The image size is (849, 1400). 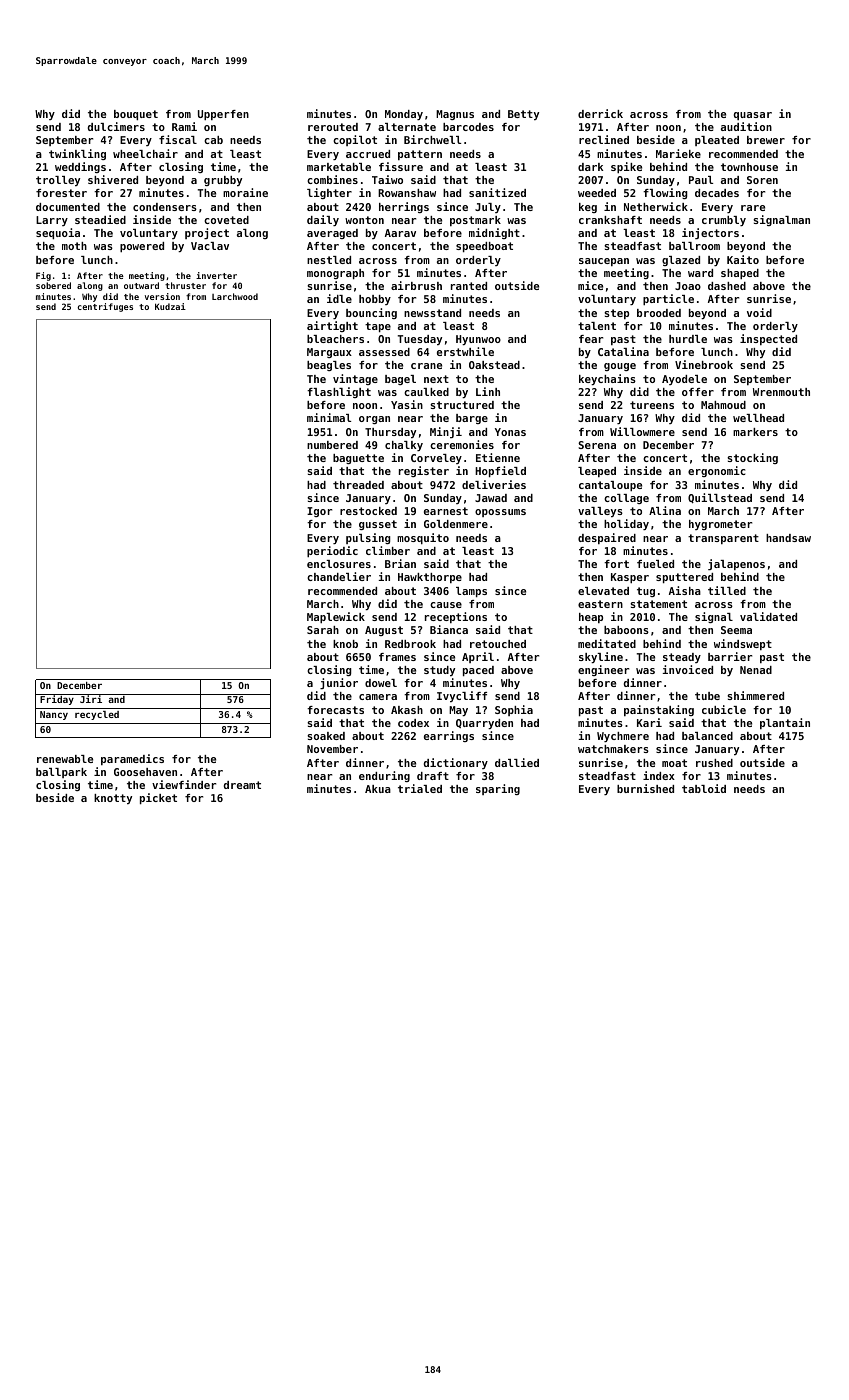 What do you see at coordinates (740, 274) in the screenshot?
I see `shaped` at bounding box center [740, 274].
